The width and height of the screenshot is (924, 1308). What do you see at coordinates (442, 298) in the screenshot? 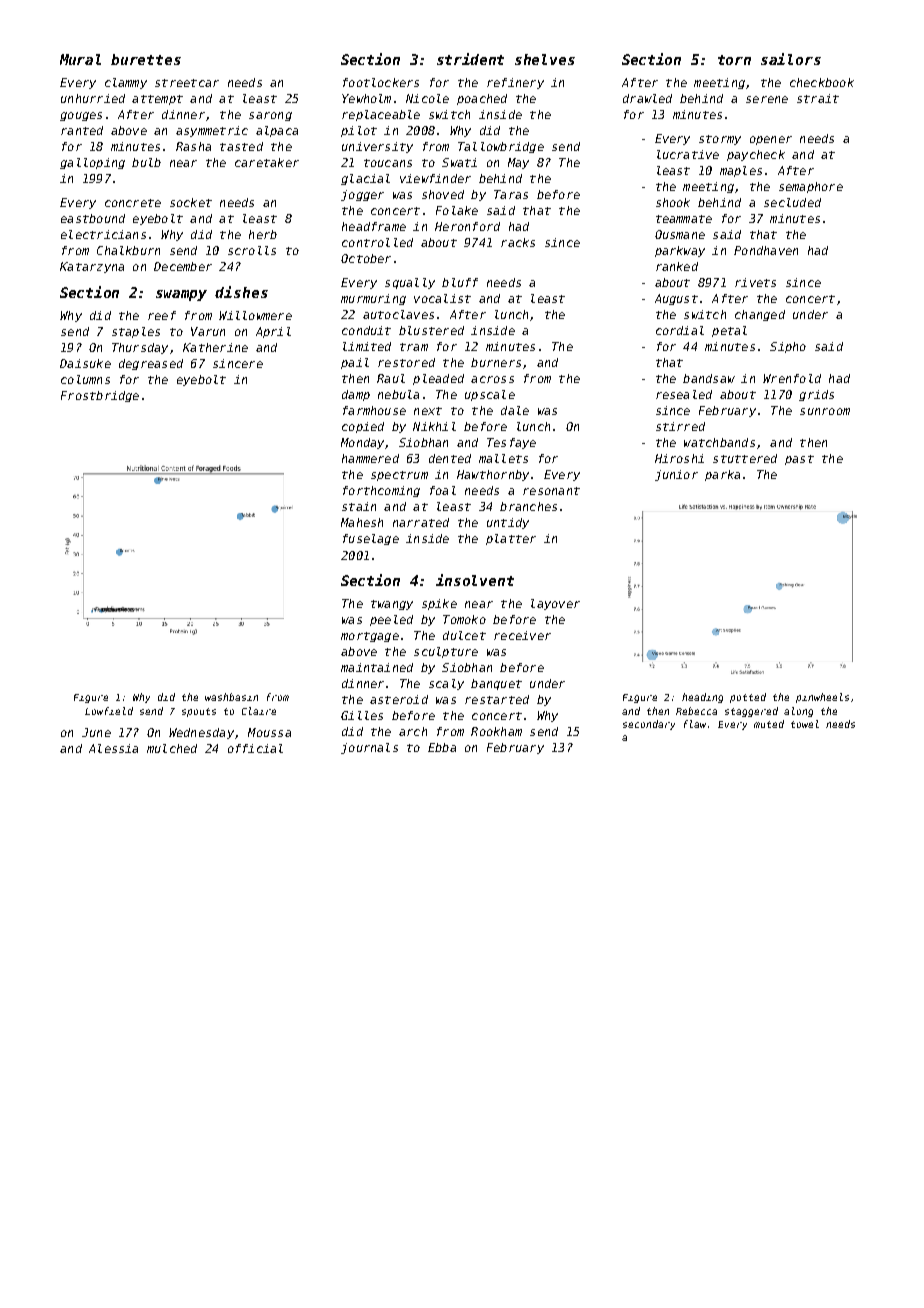
I see `vocalist` at bounding box center [442, 298].
